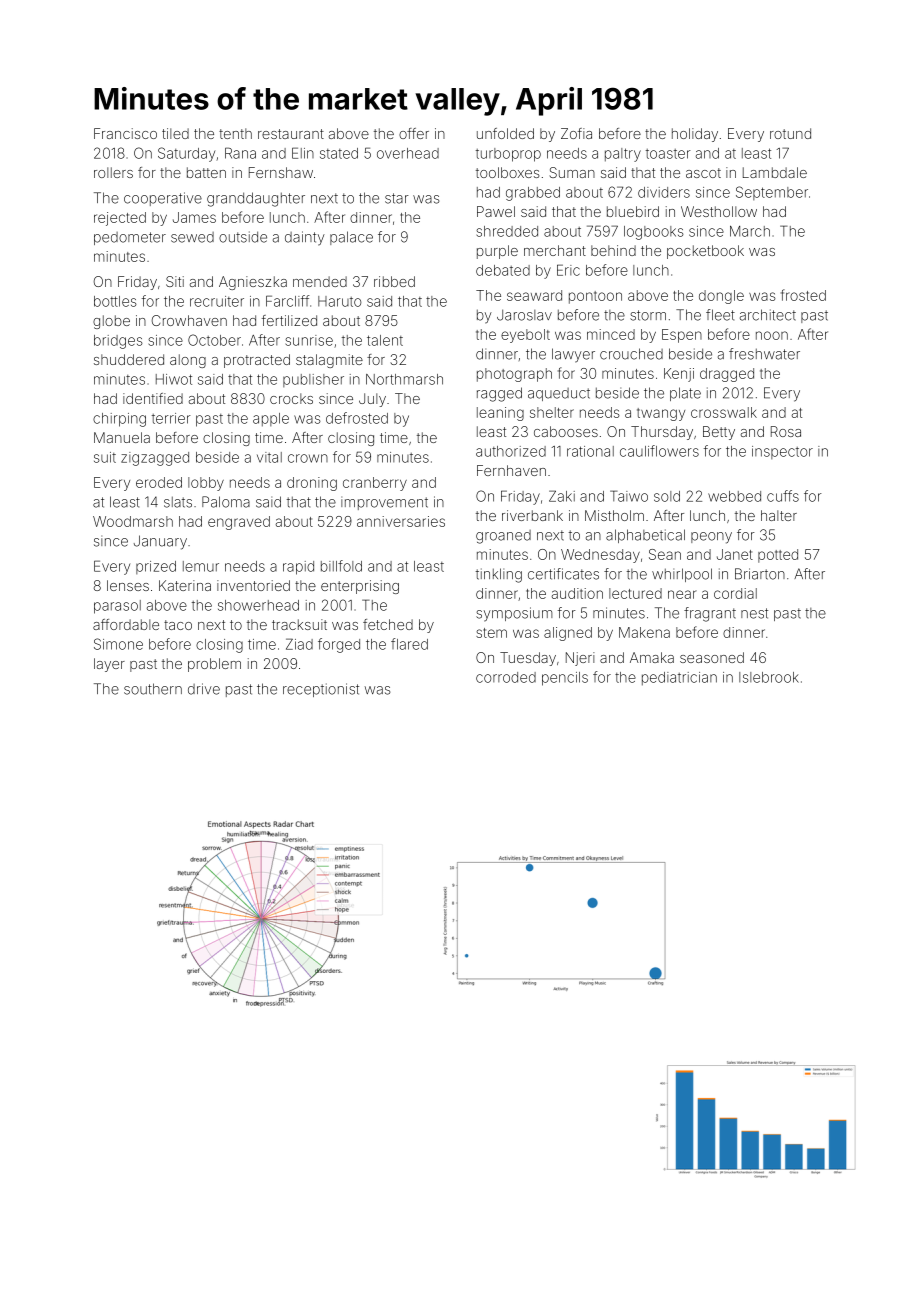 The height and width of the page is (1308, 924). I want to click on Simone, so click(118, 644).
